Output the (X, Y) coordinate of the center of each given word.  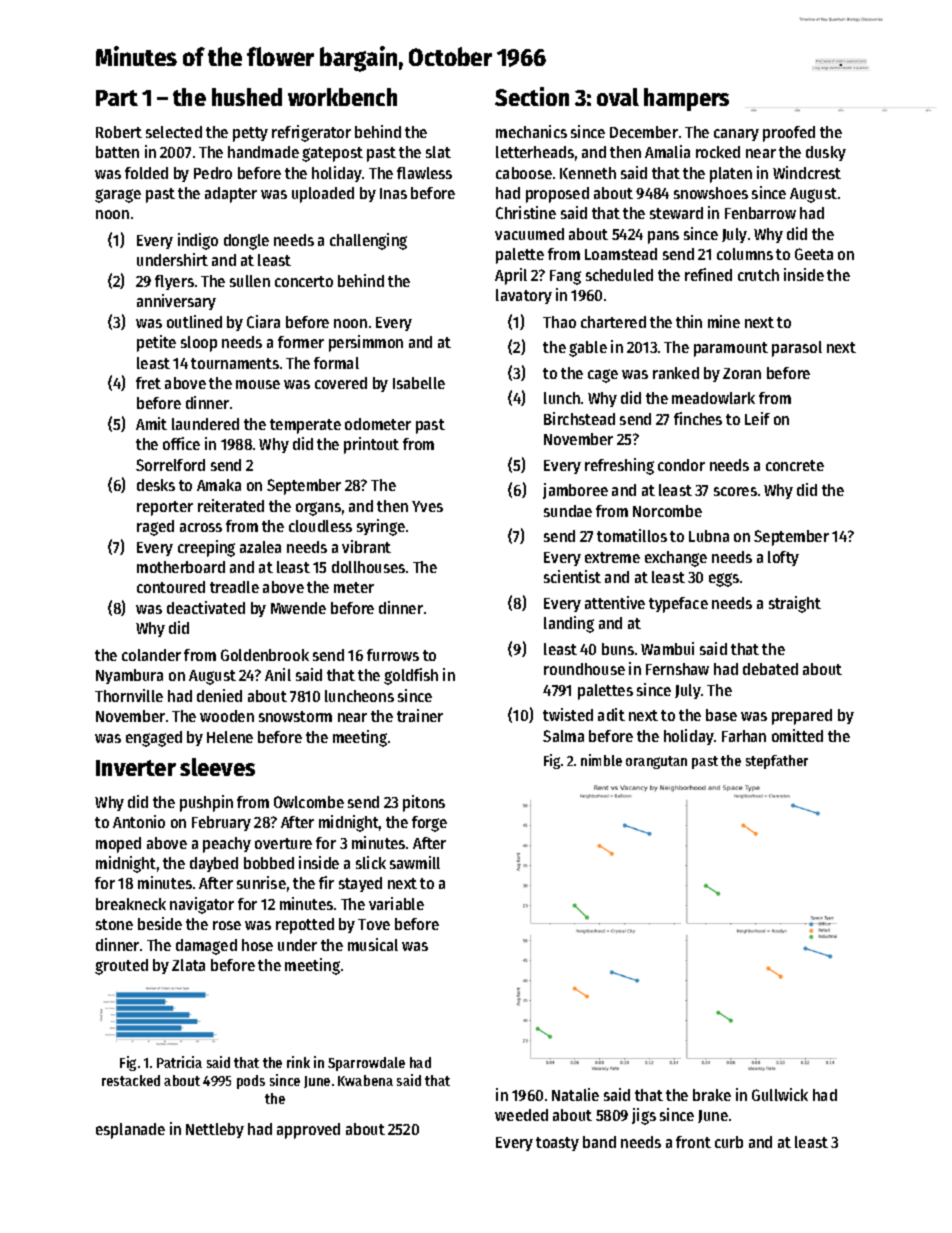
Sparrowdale (366, 1064)
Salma (563, 736)
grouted (121, 967)
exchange (676, 559)
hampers (686, 99)
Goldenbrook (265, 655)
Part (117, 98)
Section (532, 96)
